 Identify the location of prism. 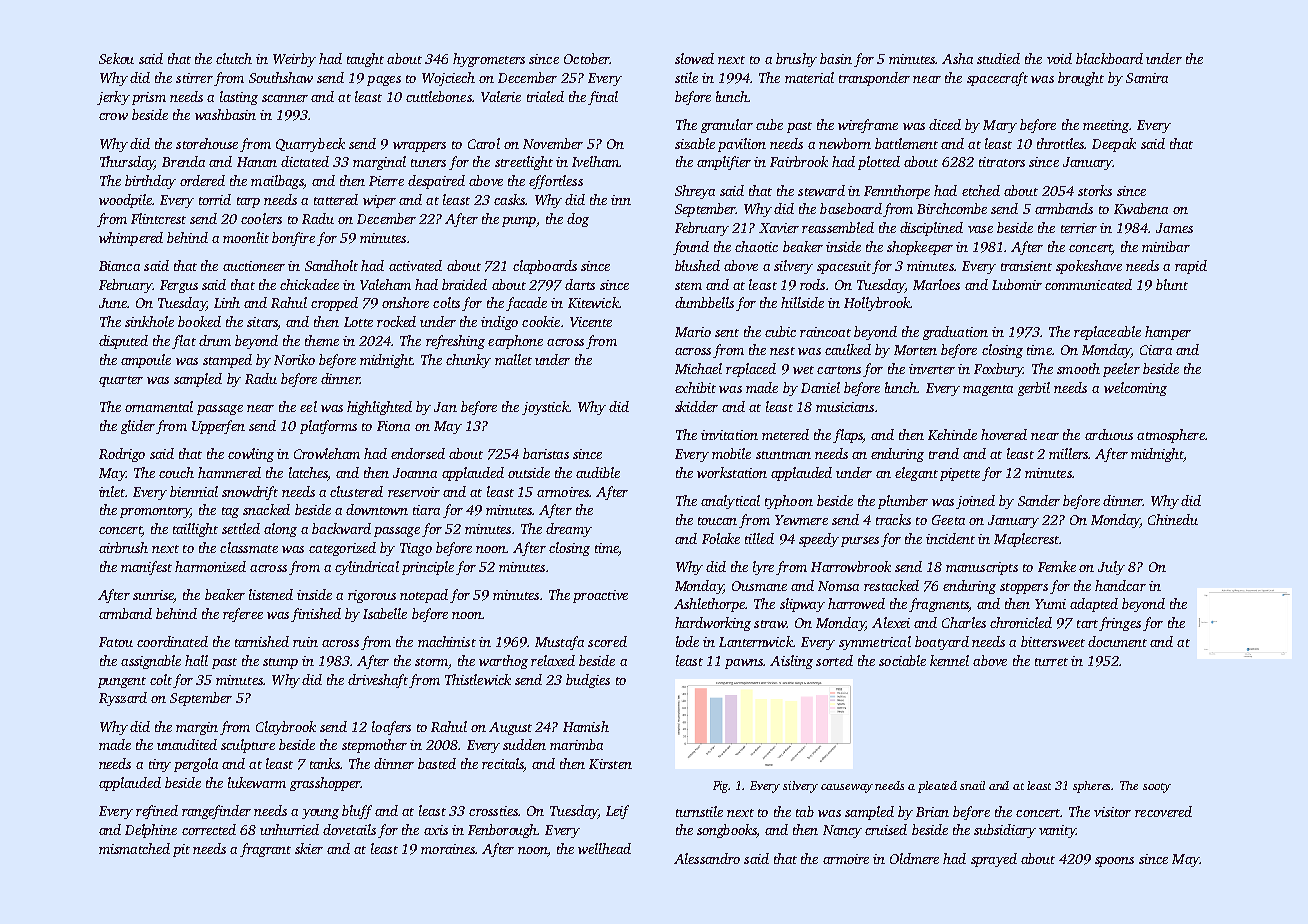
(149, 98).
